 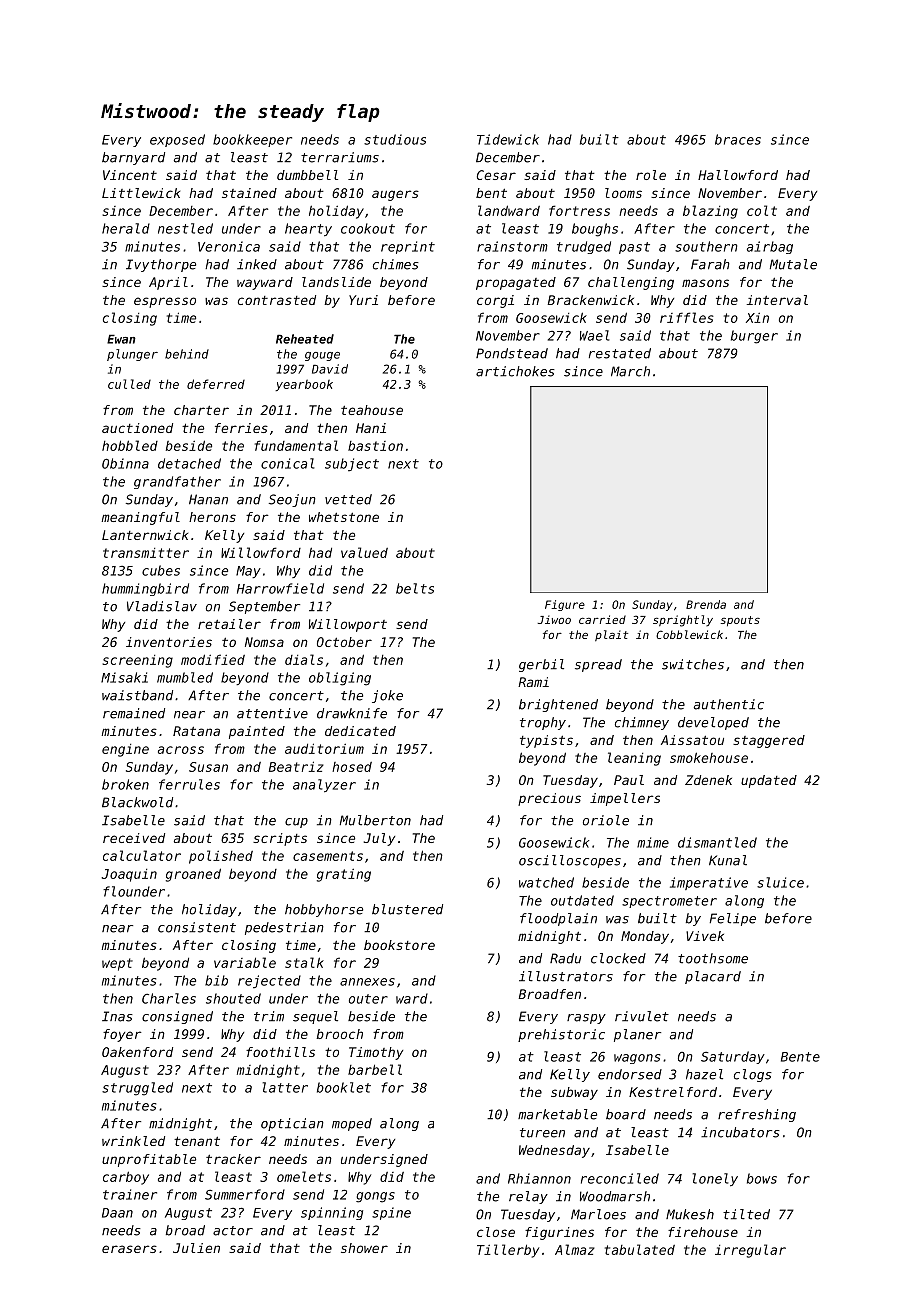 I want to click on vetted, so click(x=348, y=499).
